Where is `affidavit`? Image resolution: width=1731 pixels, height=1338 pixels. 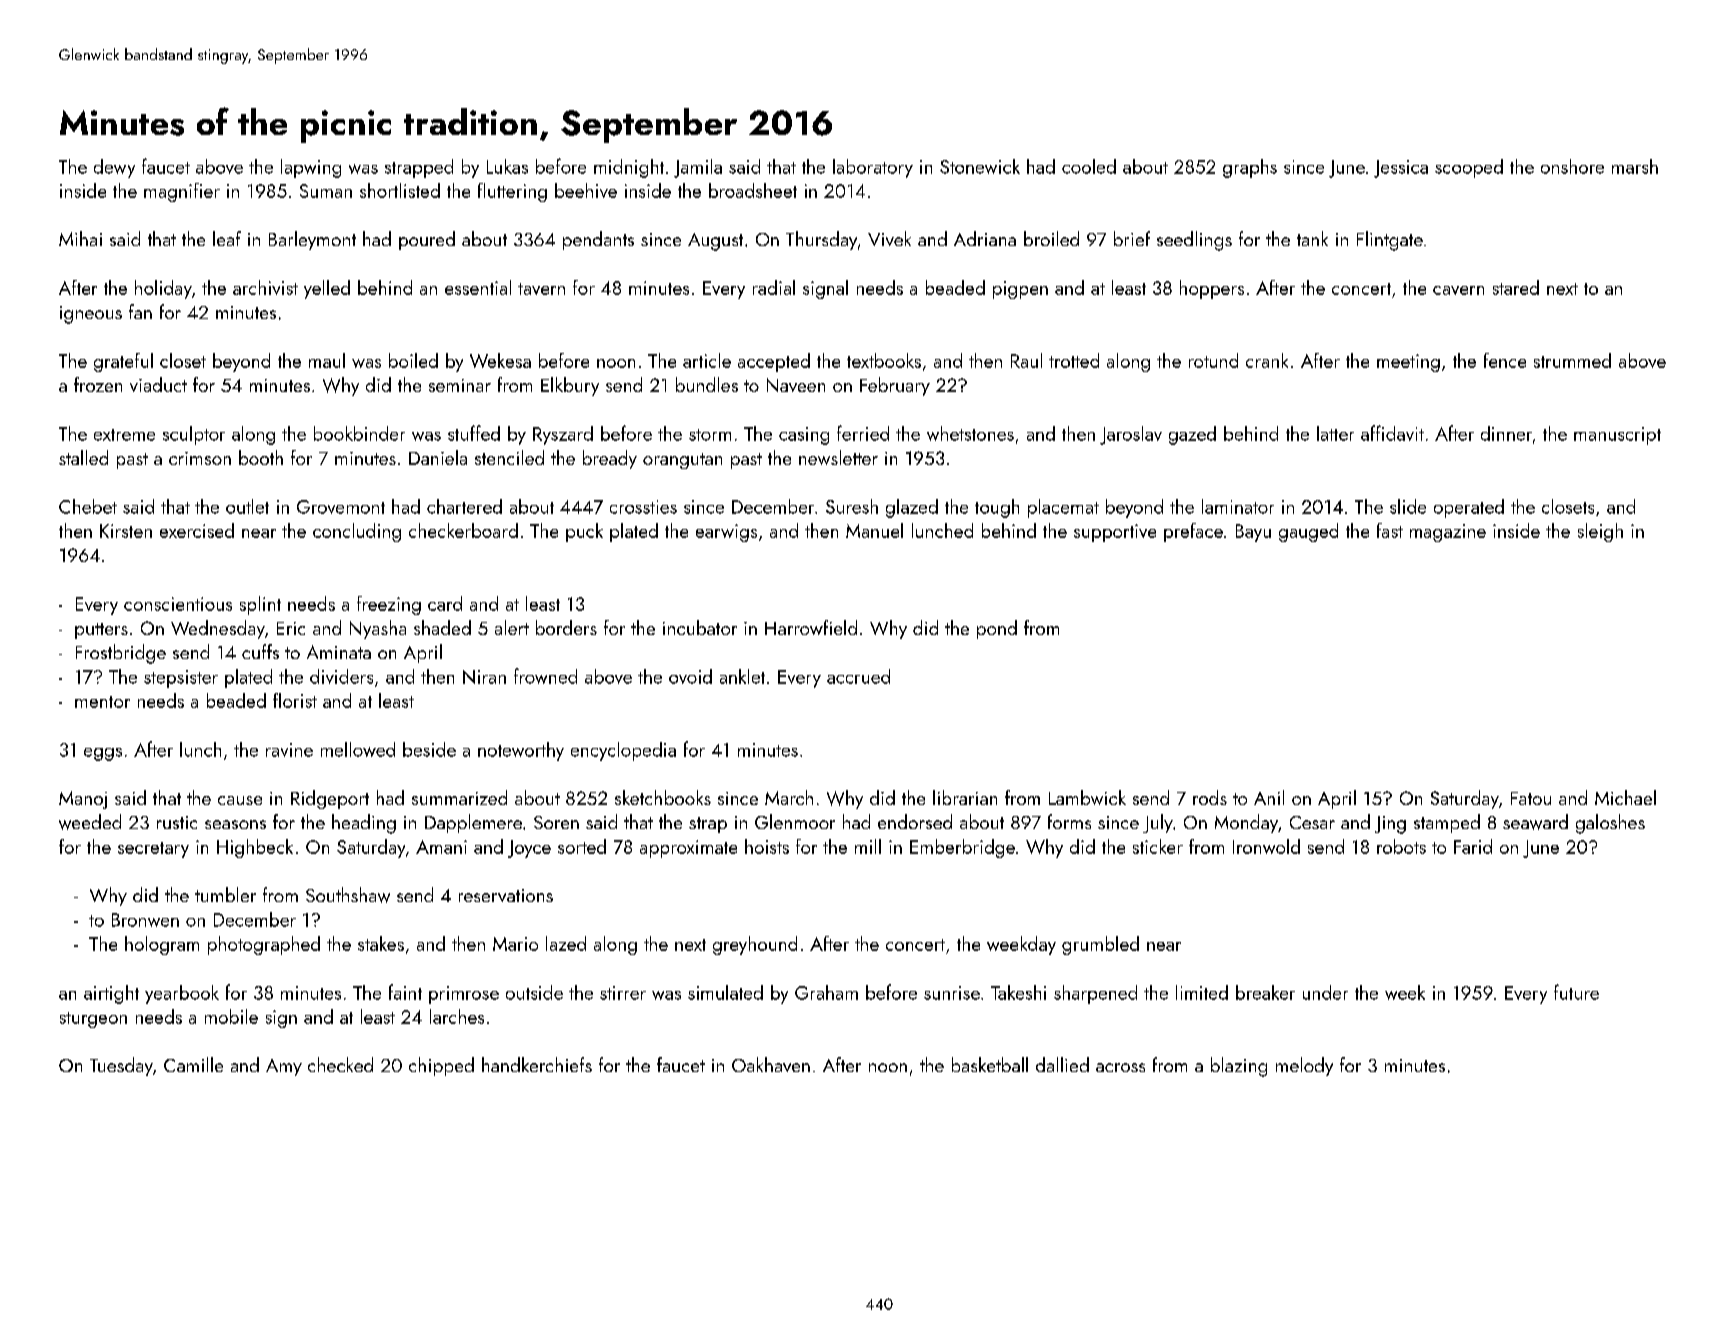 affidavit is located at coordinates (1392, 433).
